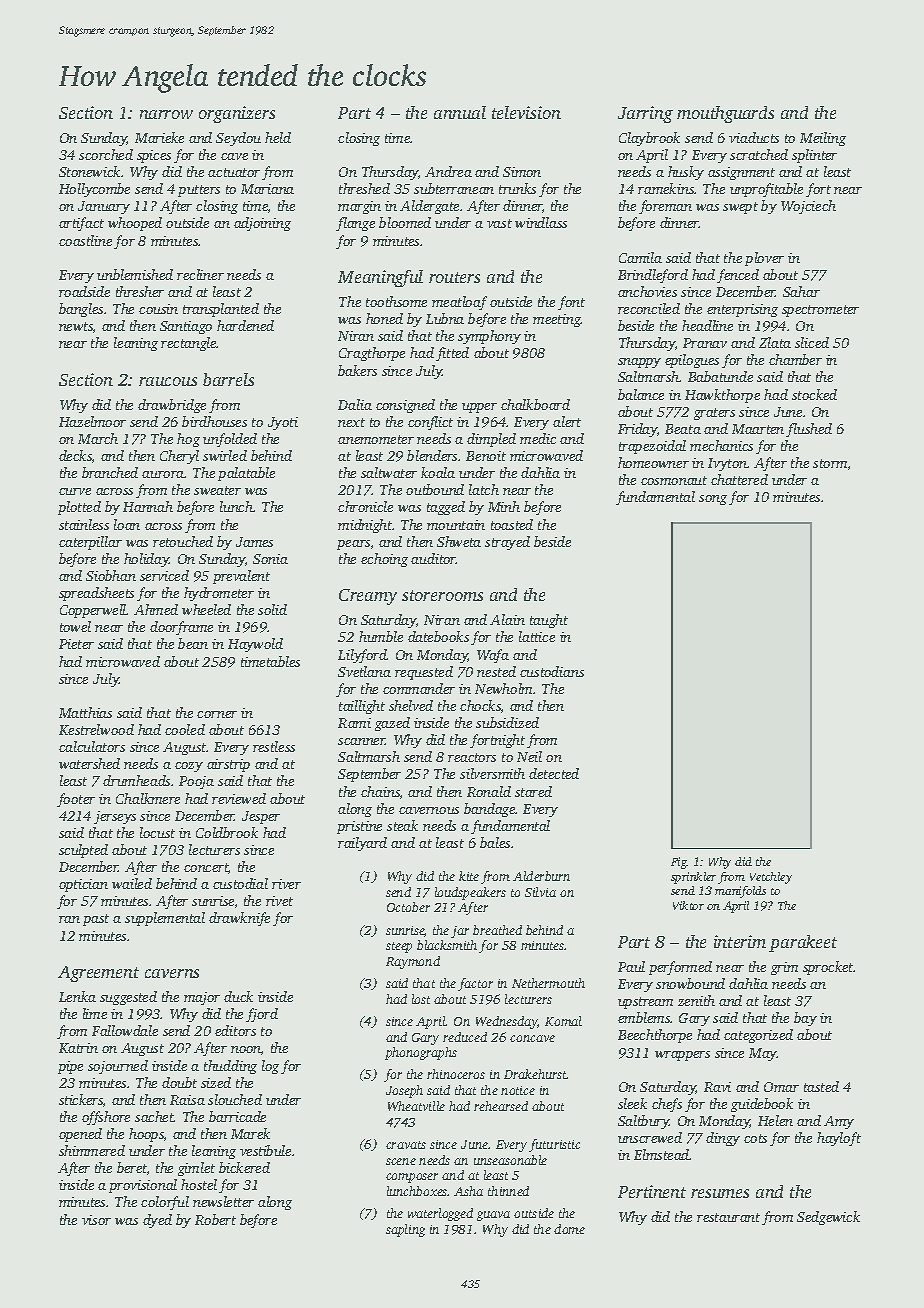 This screenshot has width=924, height=1308. I want to click on vast, so click(499, 223).
